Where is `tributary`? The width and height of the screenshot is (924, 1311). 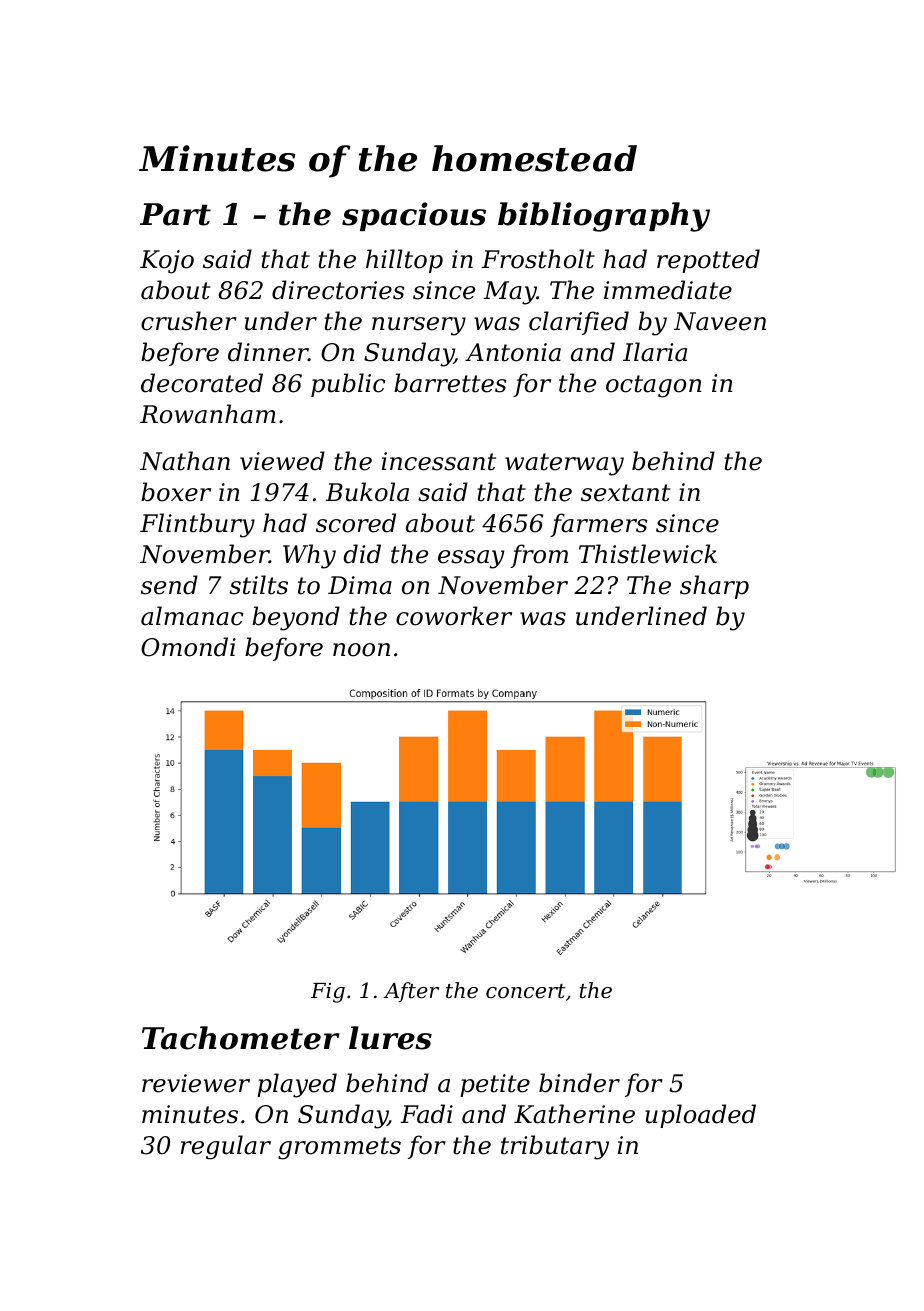
tributary is located at coordinates (555, 1147).
